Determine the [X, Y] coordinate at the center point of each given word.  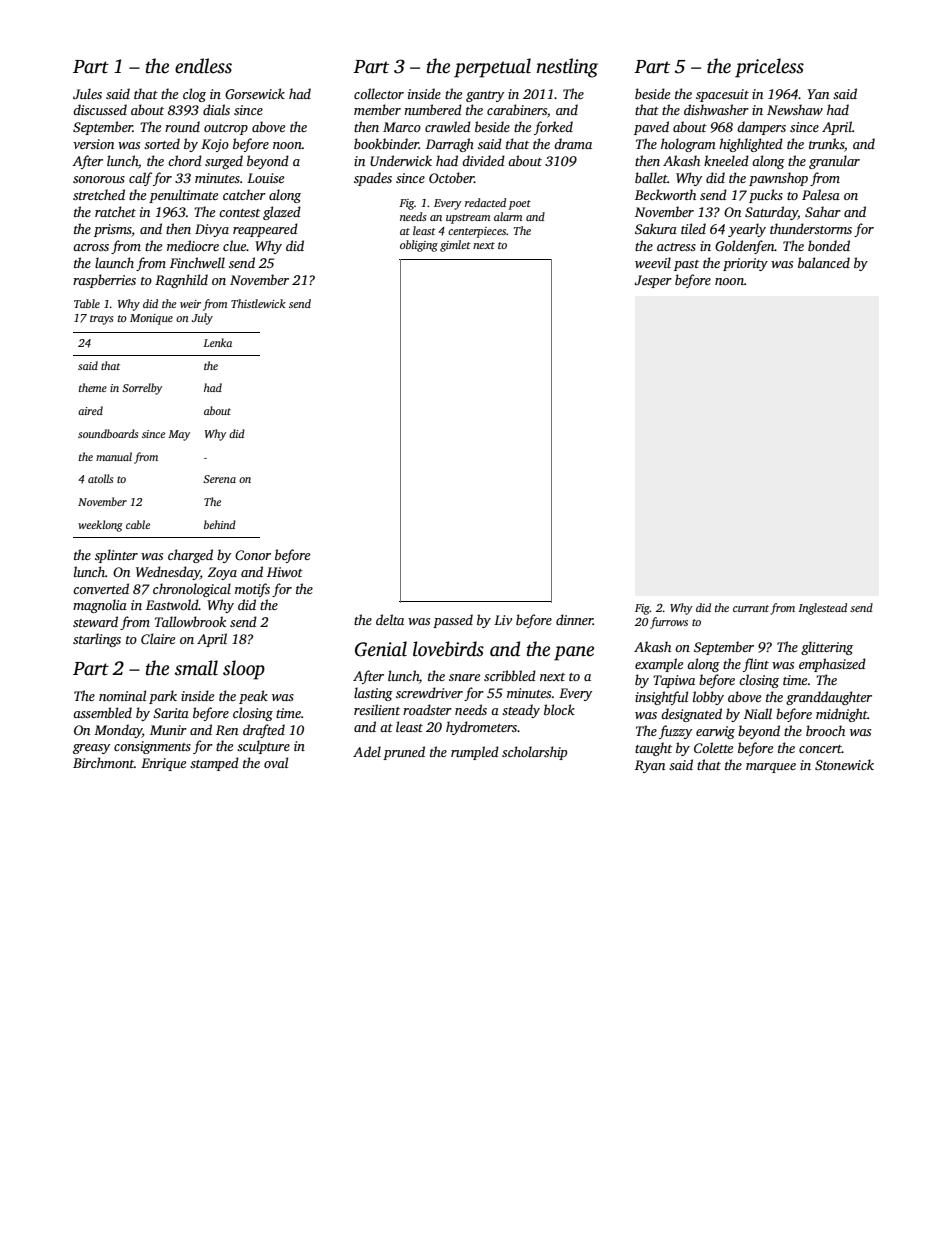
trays [102, 320]
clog [194, 95]
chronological [192, 590]
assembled [102, 712]
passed [453, 621]
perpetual [492, 68]
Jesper [653, 281]
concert [820, 749]
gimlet [455, 246]
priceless [769, 68]
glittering [827, 648]
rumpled [475, 753]
